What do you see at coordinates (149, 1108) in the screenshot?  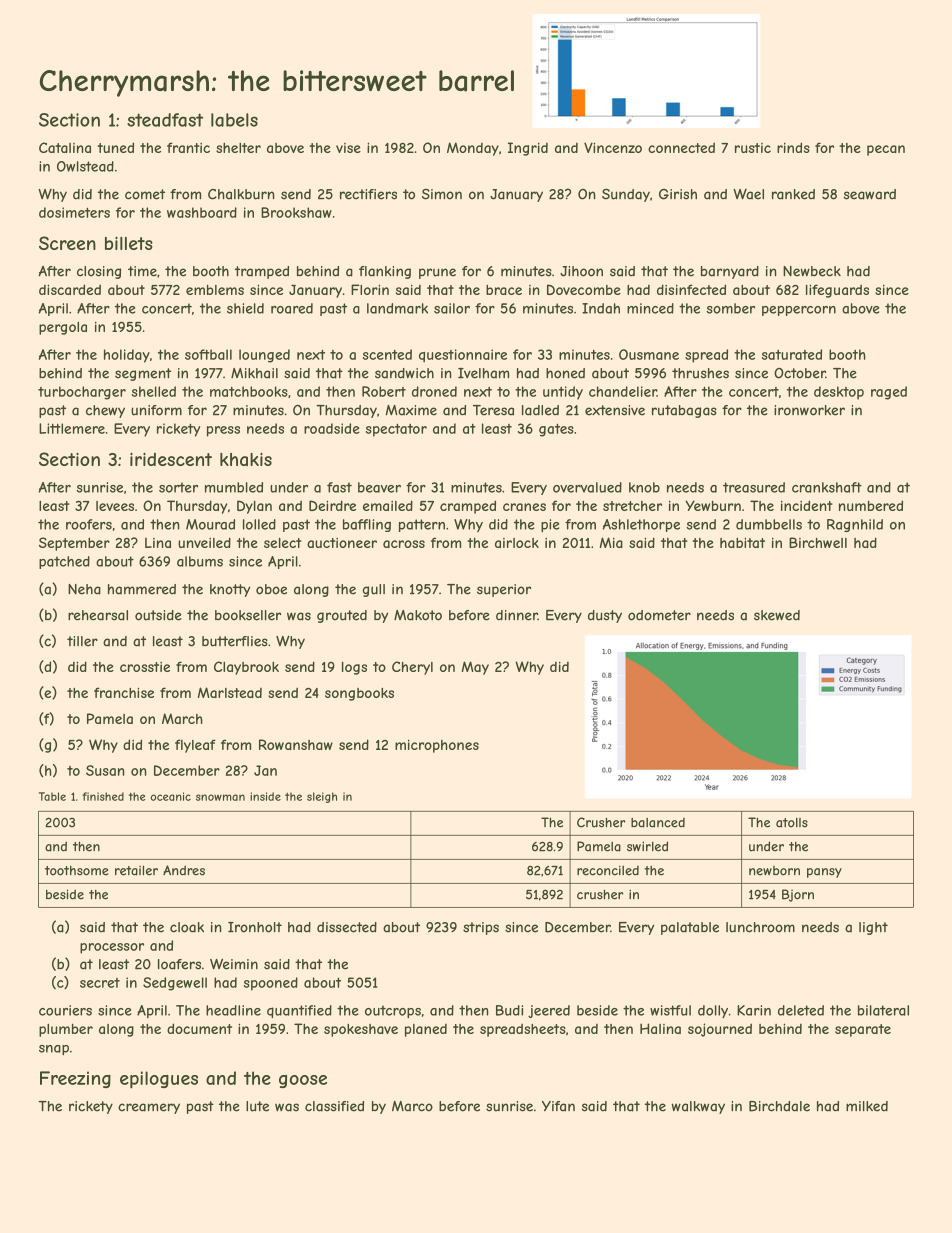 I see `creamery` at bounding box center [149, 1108].
